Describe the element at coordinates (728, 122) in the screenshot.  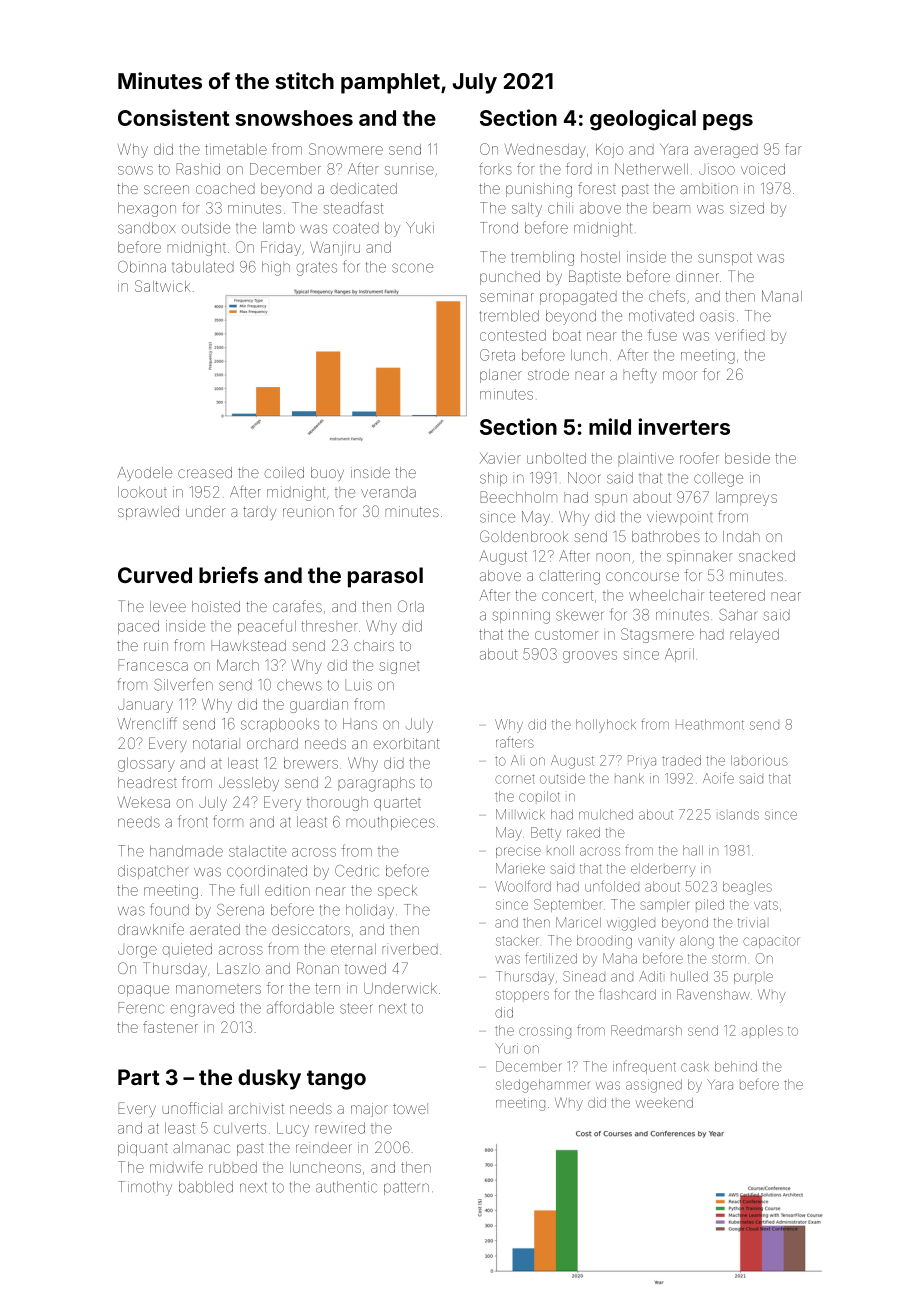
I see `pegs` at that location.
